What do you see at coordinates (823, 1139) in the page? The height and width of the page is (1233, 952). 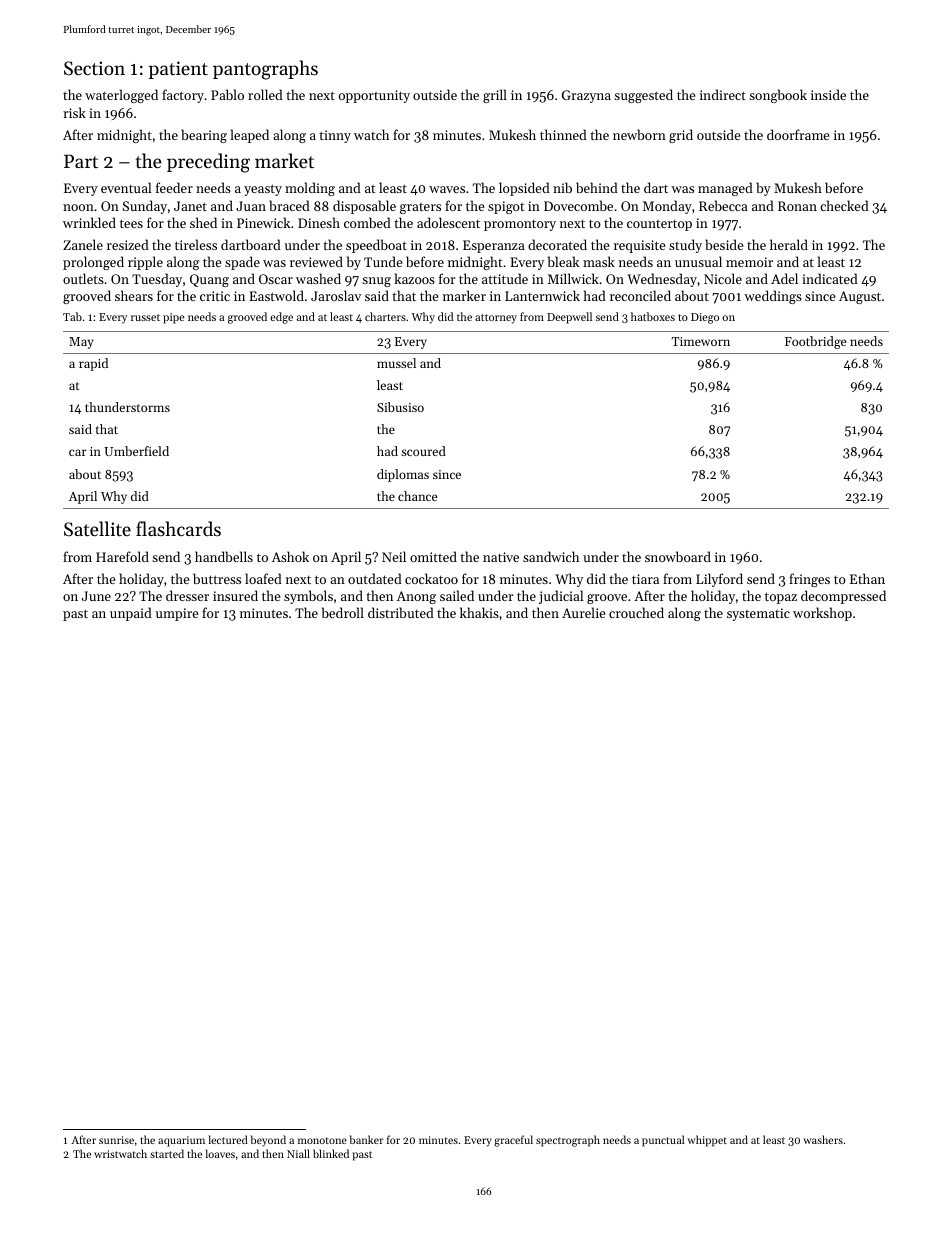 I see `washers` at bounding box center [823, 1139].
